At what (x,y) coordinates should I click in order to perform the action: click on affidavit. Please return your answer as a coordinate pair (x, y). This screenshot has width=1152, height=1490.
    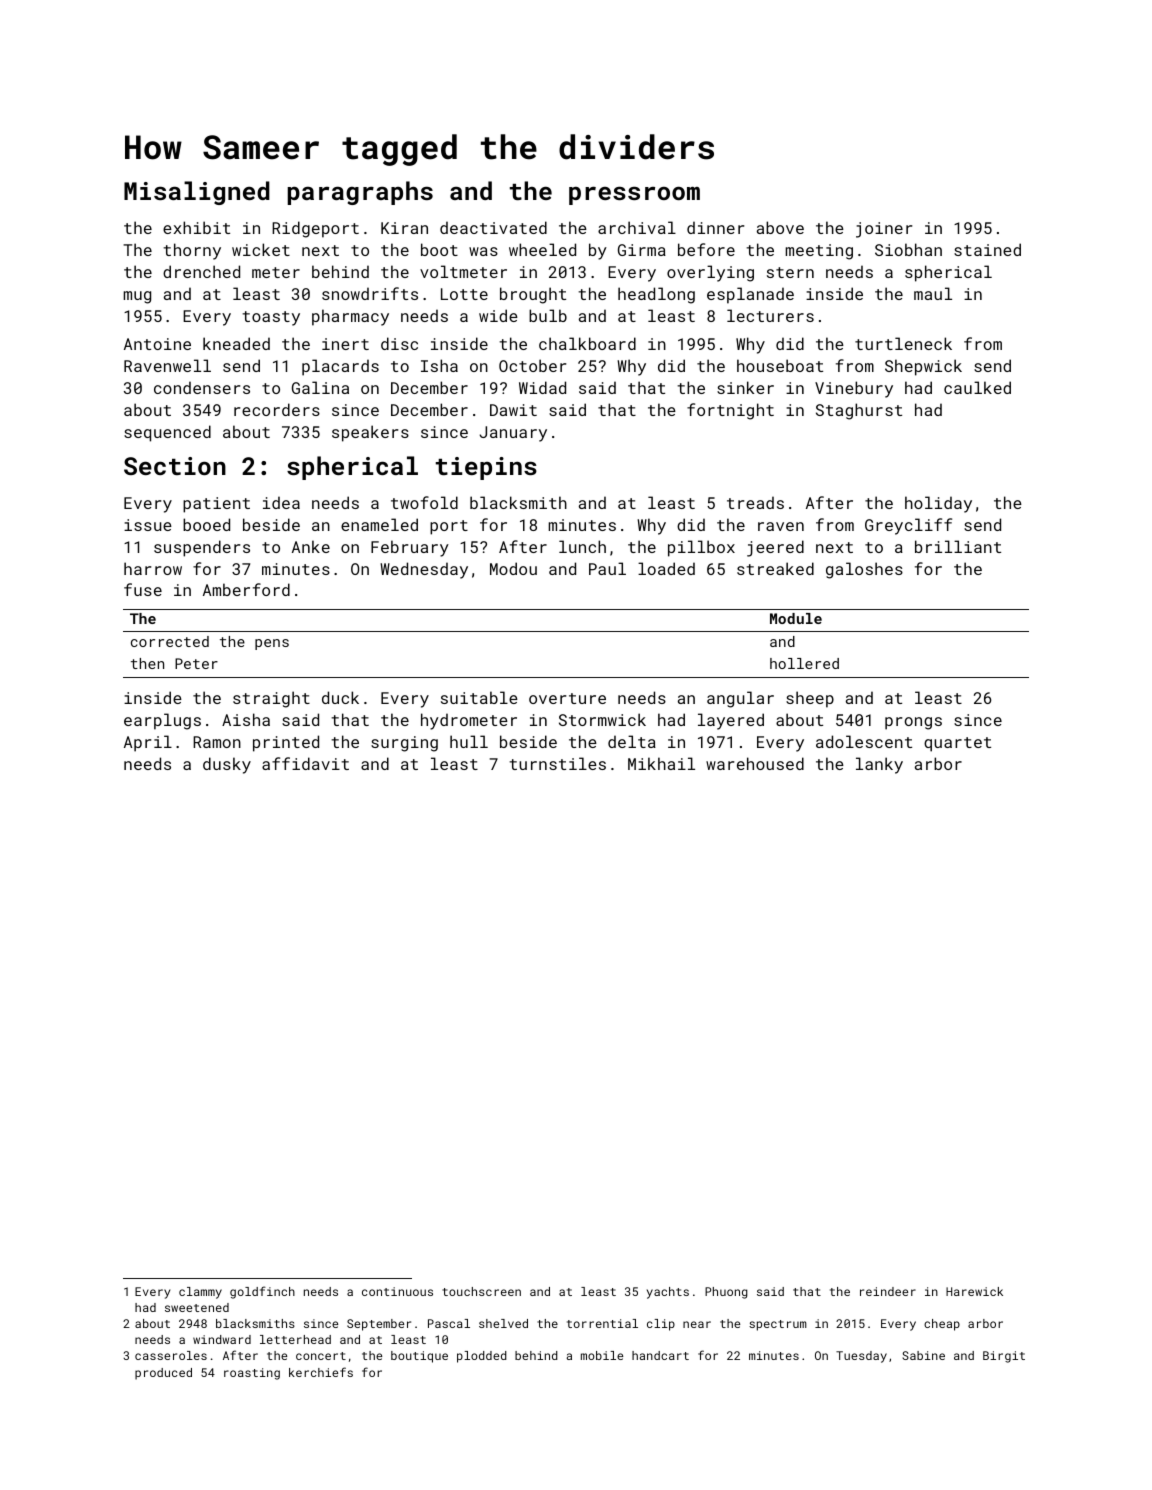
    Looking at the image, I should click on (305, 763).
